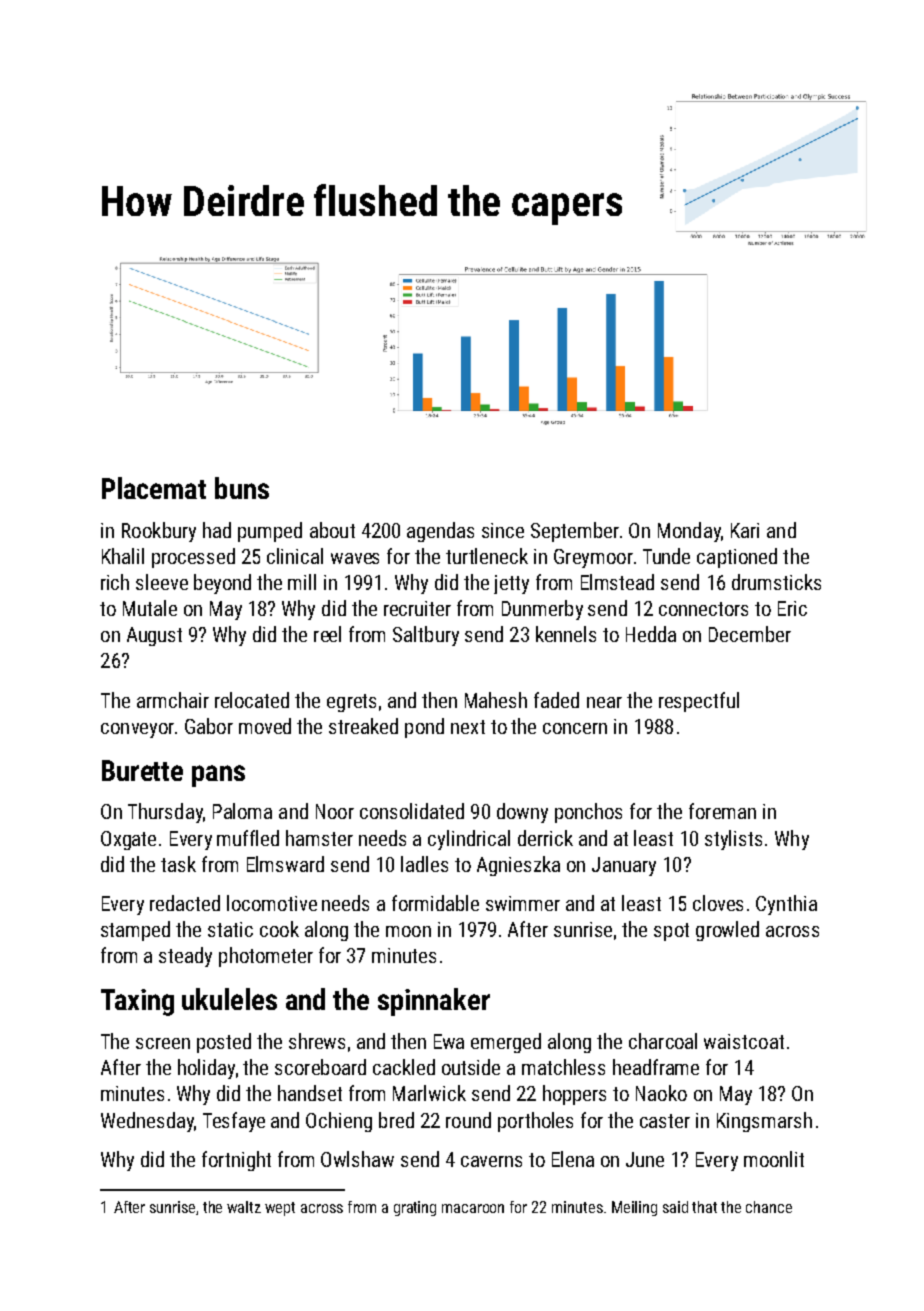 The width and height of the screenshot is (924, 1311). I want to click on Ewa, so click(449, 1041).
